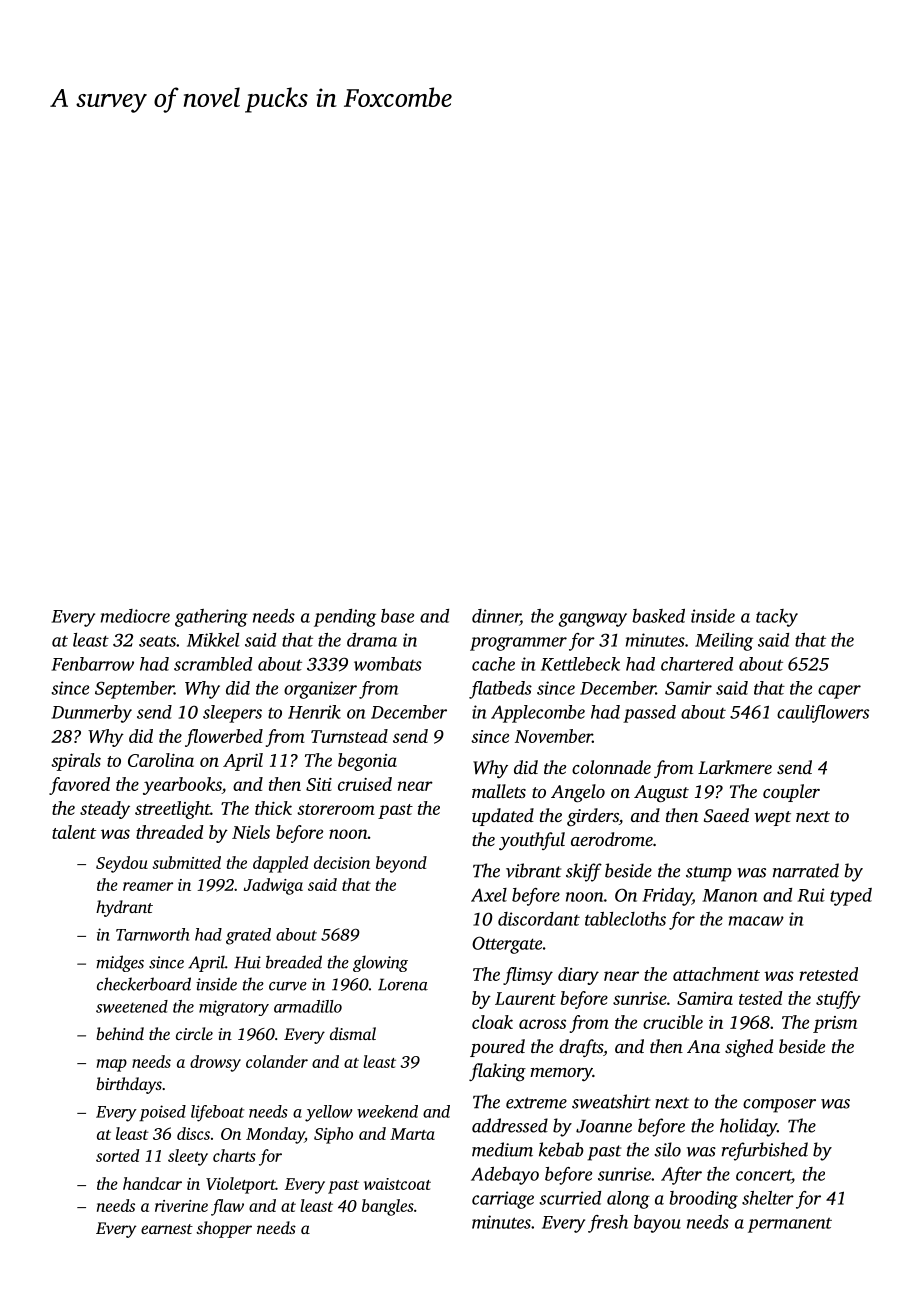 This page has width=924, height=1308. I want to click on checkerboard, so click(144, 984).
